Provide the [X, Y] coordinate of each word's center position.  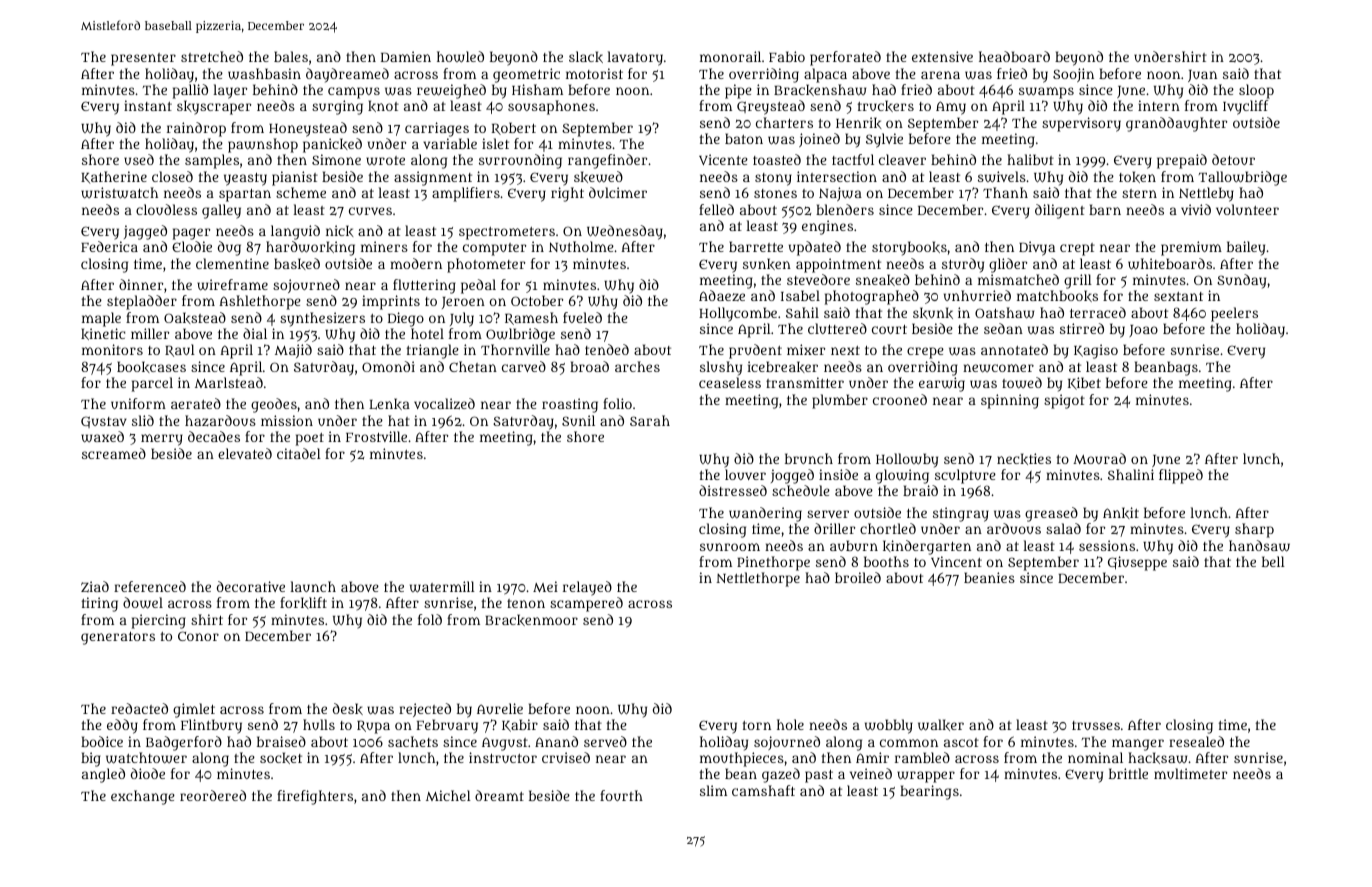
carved [524, 366]
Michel [448, 795]
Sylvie [884, 140]
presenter [143, 59]
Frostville [376, 436]
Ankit [1121, 513]
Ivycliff [1245, 107]
